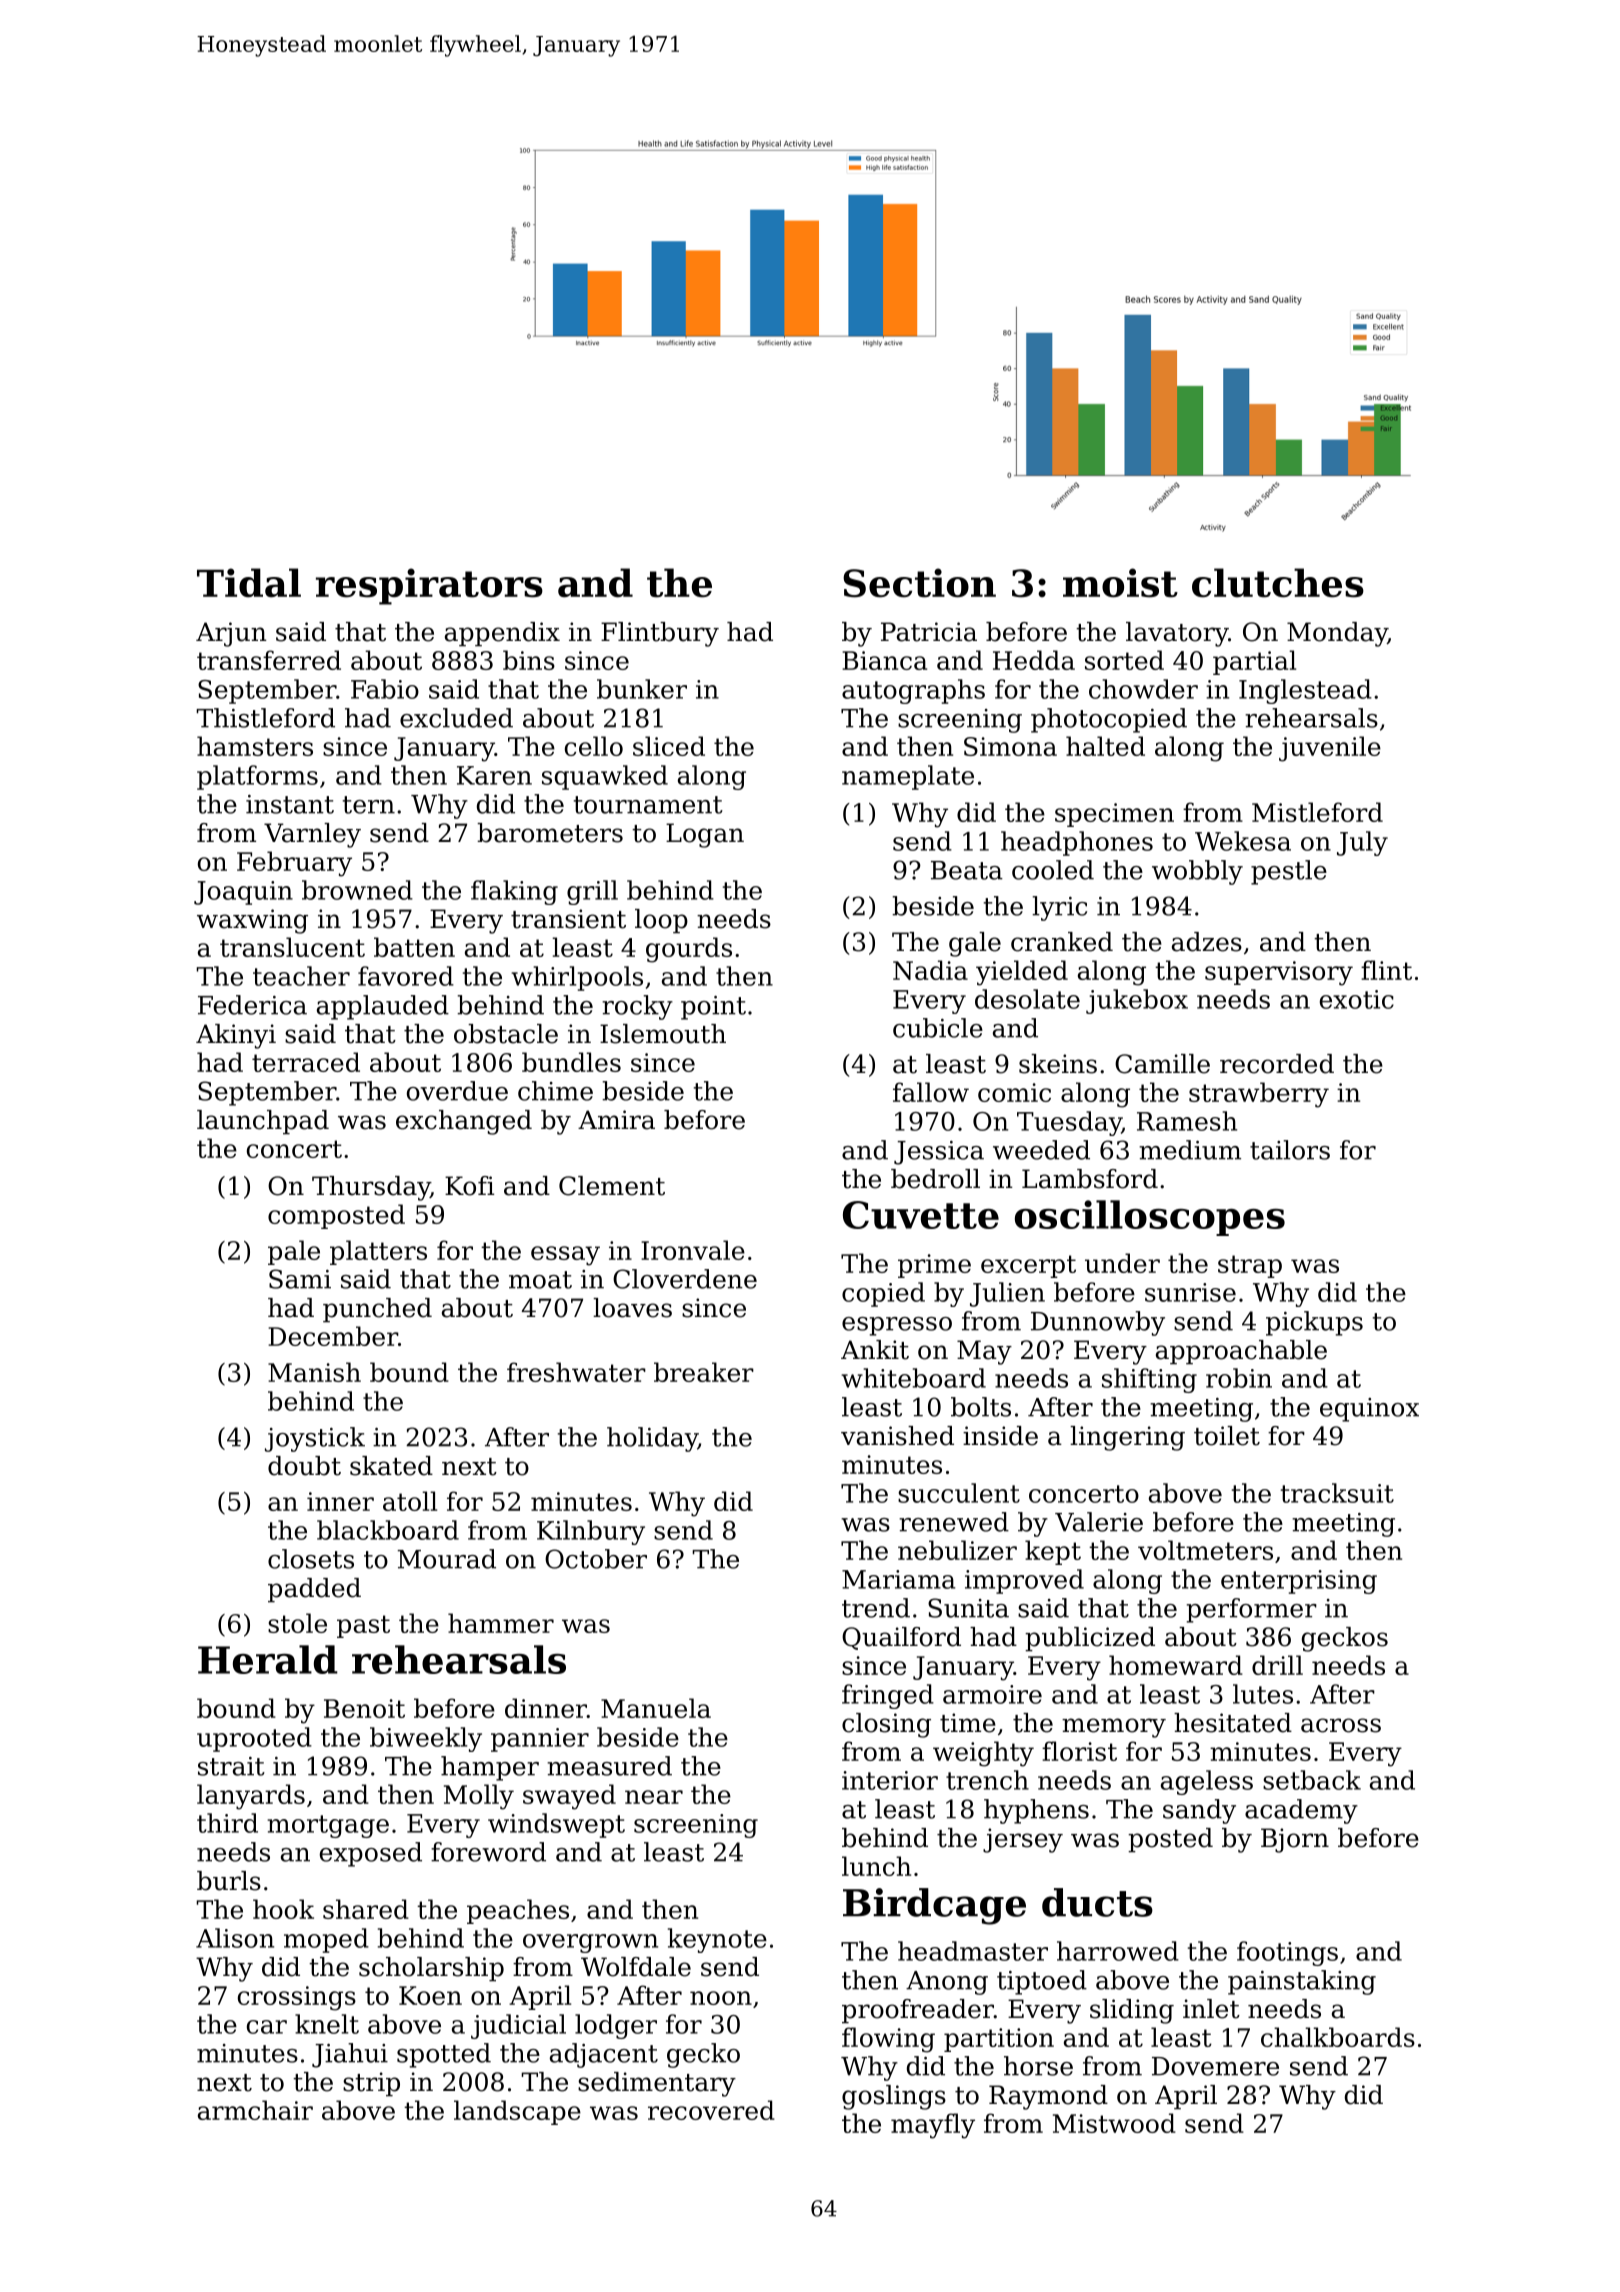  Describe the element at coordinates (1105, 746) in the image. I see `halted` at that location.
